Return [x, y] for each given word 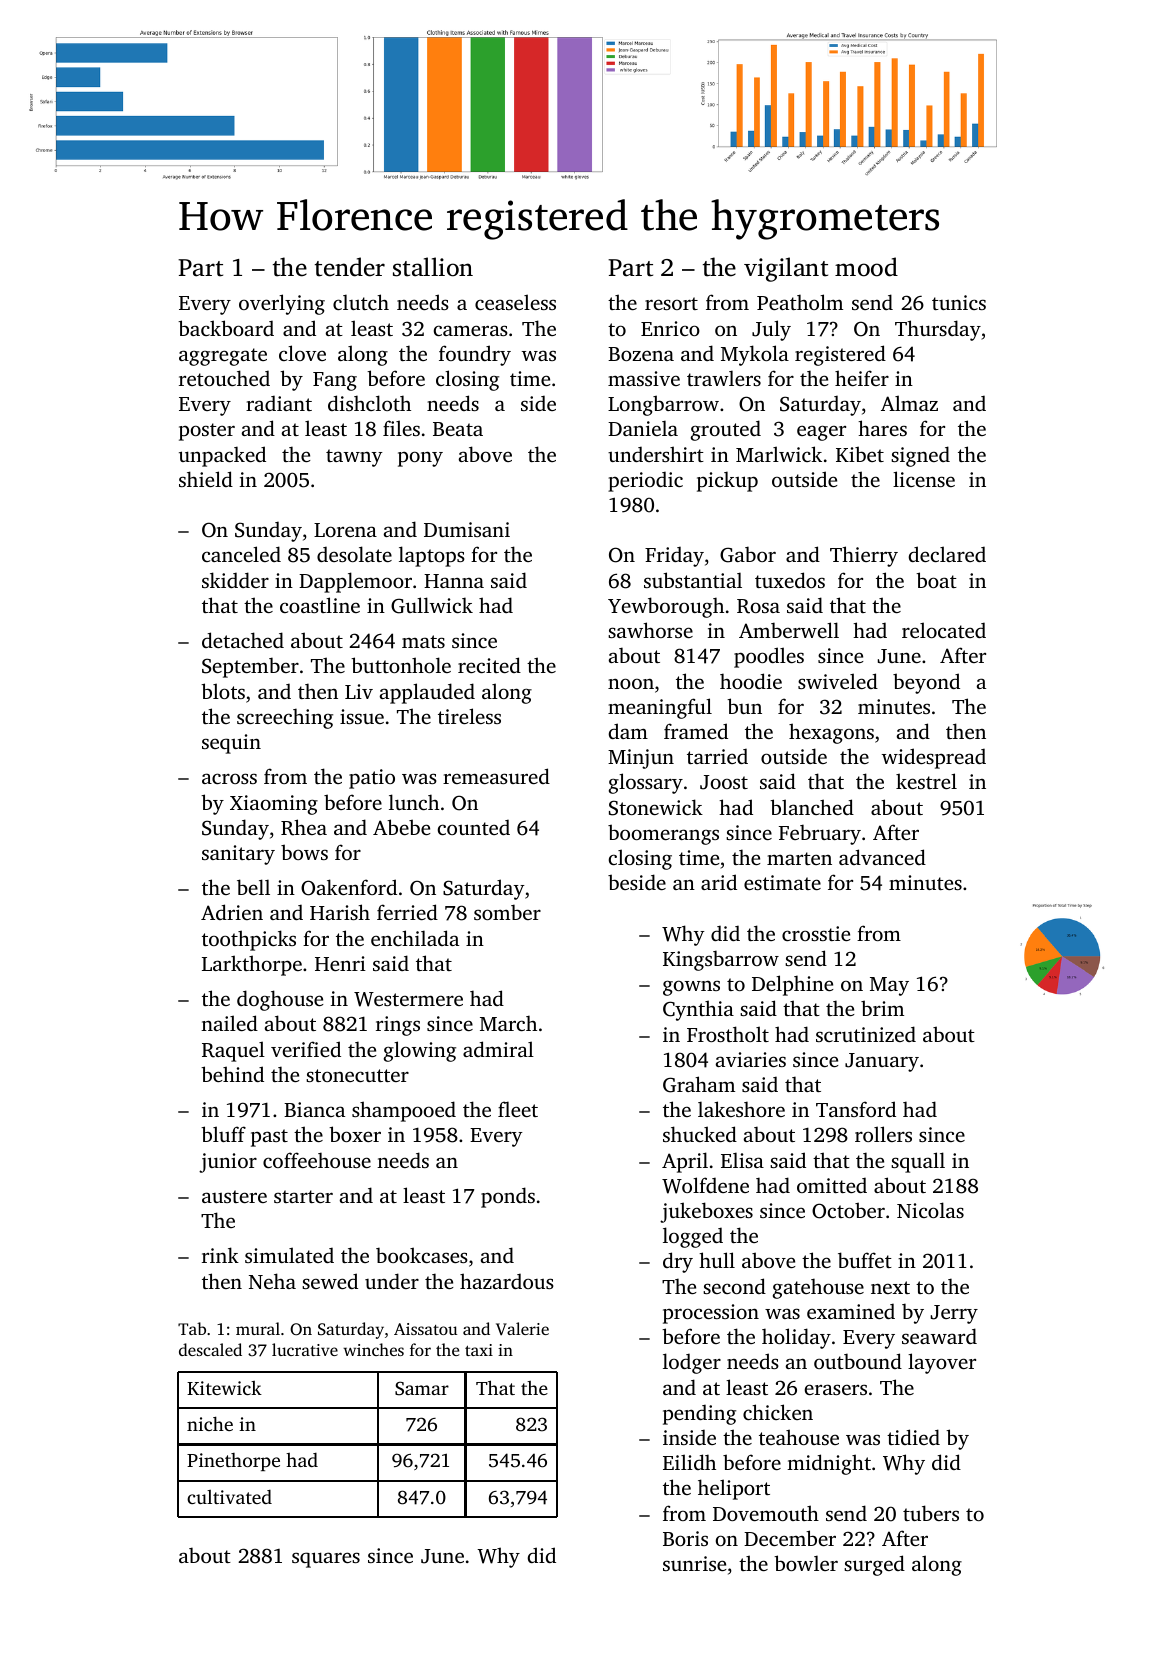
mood [866, 267]
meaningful [660, 708]
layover [942, 1363]
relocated [944, 630]
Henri [340, 963]
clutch [361, 302]
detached [243, 640]
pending [699, 1414]
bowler [806, 1563]
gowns [691, 988]
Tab [192, 1328]
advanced [882, 857]
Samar [422, 1388]
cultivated [229, 1497]
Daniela [643, 428]
